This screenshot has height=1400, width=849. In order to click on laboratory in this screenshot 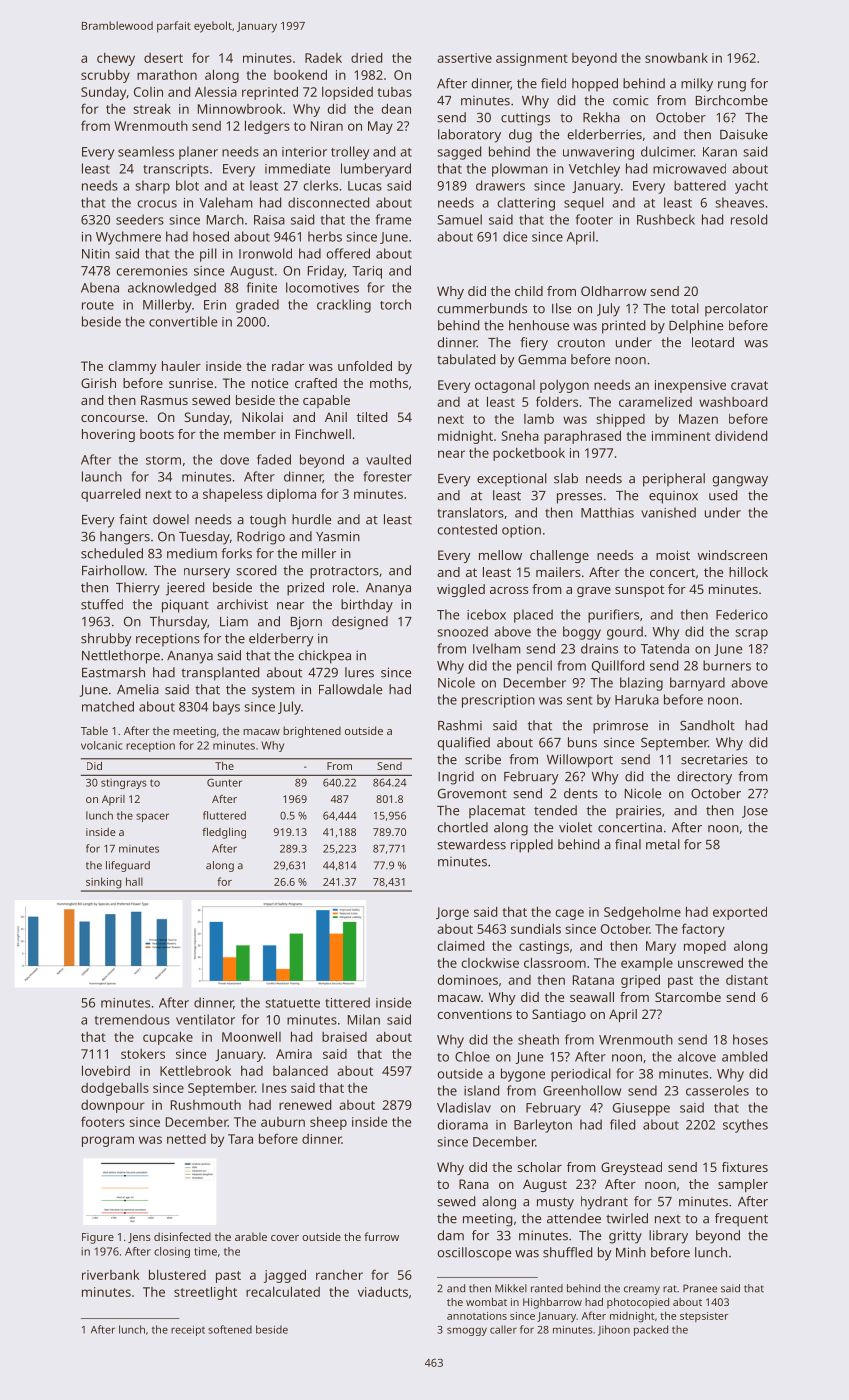, I will do `click(469, 136)`.
